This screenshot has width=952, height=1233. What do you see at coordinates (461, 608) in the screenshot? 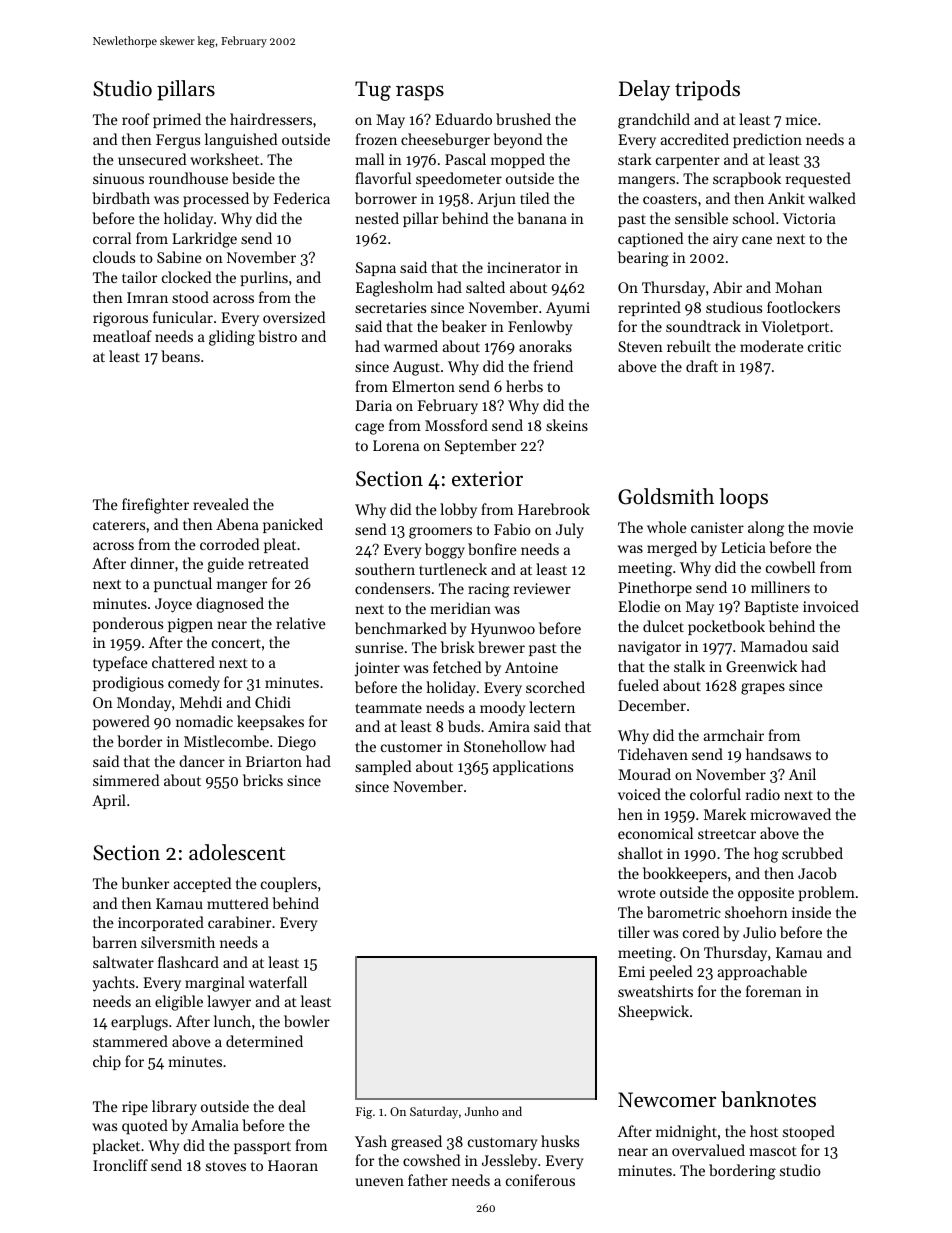
I see `meridian` at bounding box center [461, 608].
